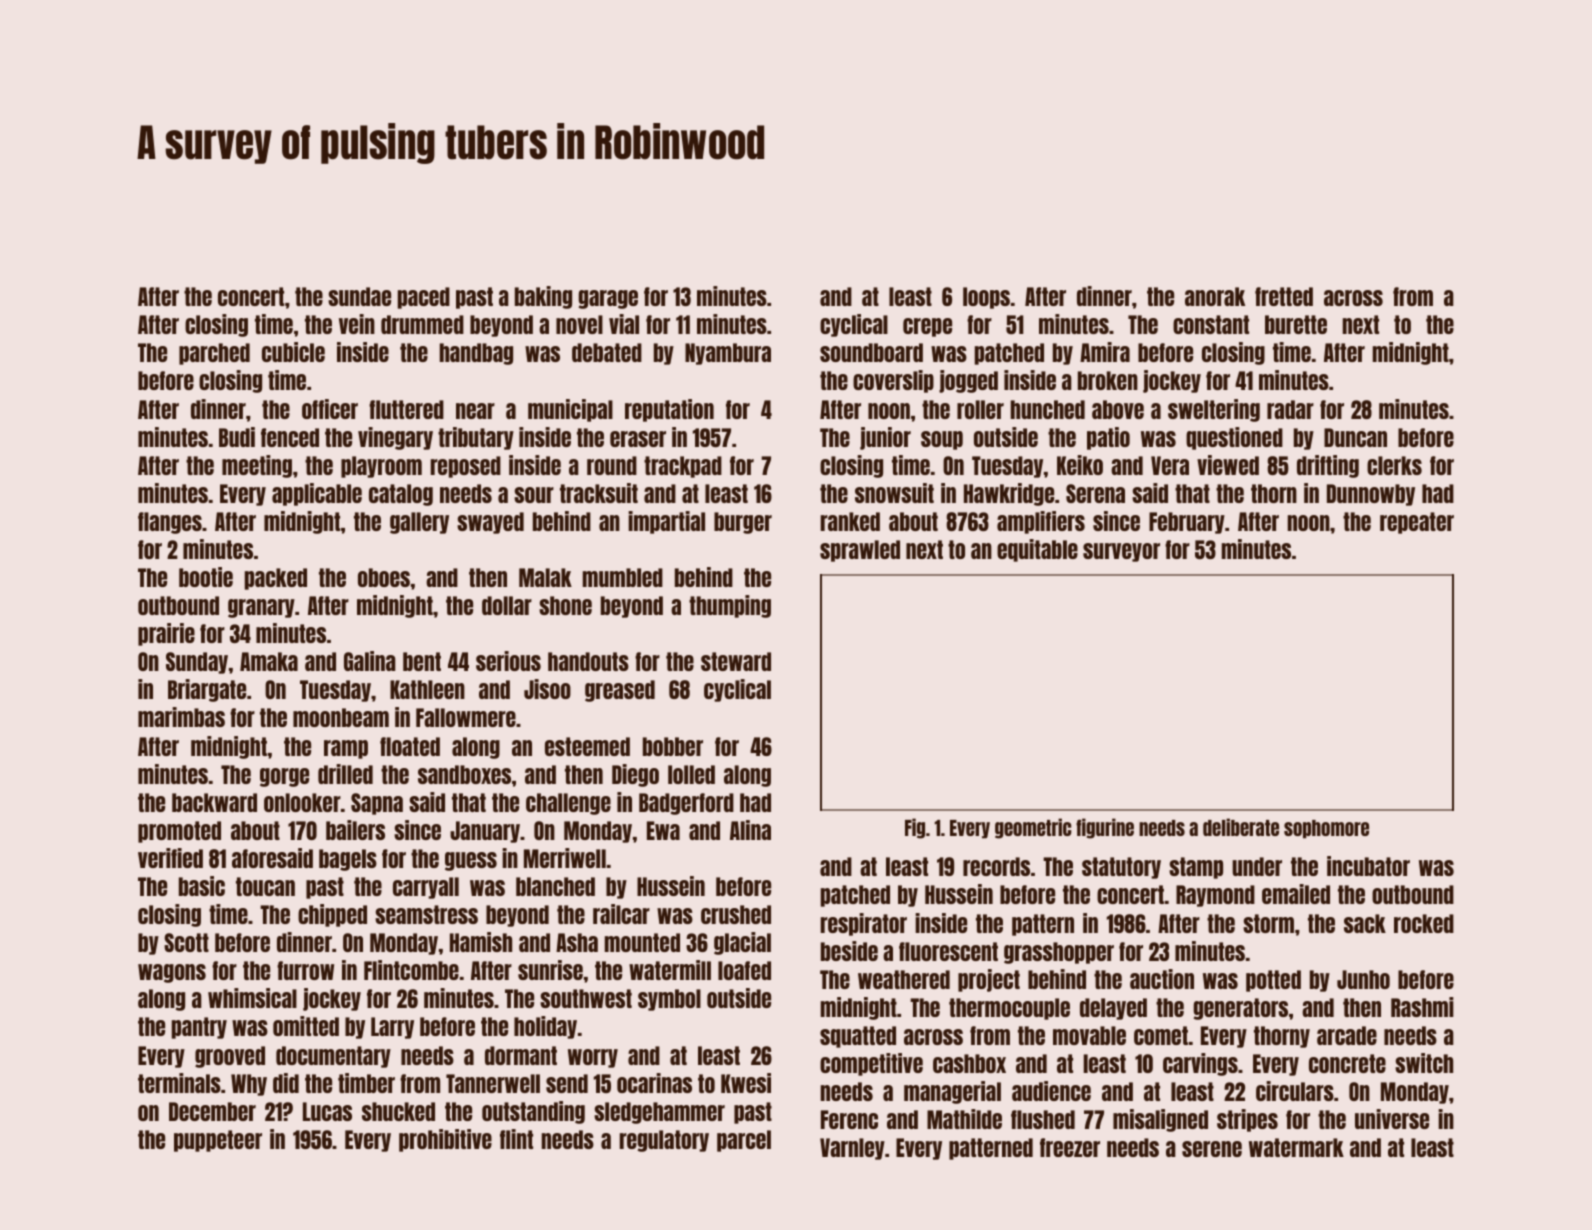 This image has width=1592, height=1230. What do you see at coordinates (860, 551) in the image?
I see `sprawled` at bounding box center [860, 551].
